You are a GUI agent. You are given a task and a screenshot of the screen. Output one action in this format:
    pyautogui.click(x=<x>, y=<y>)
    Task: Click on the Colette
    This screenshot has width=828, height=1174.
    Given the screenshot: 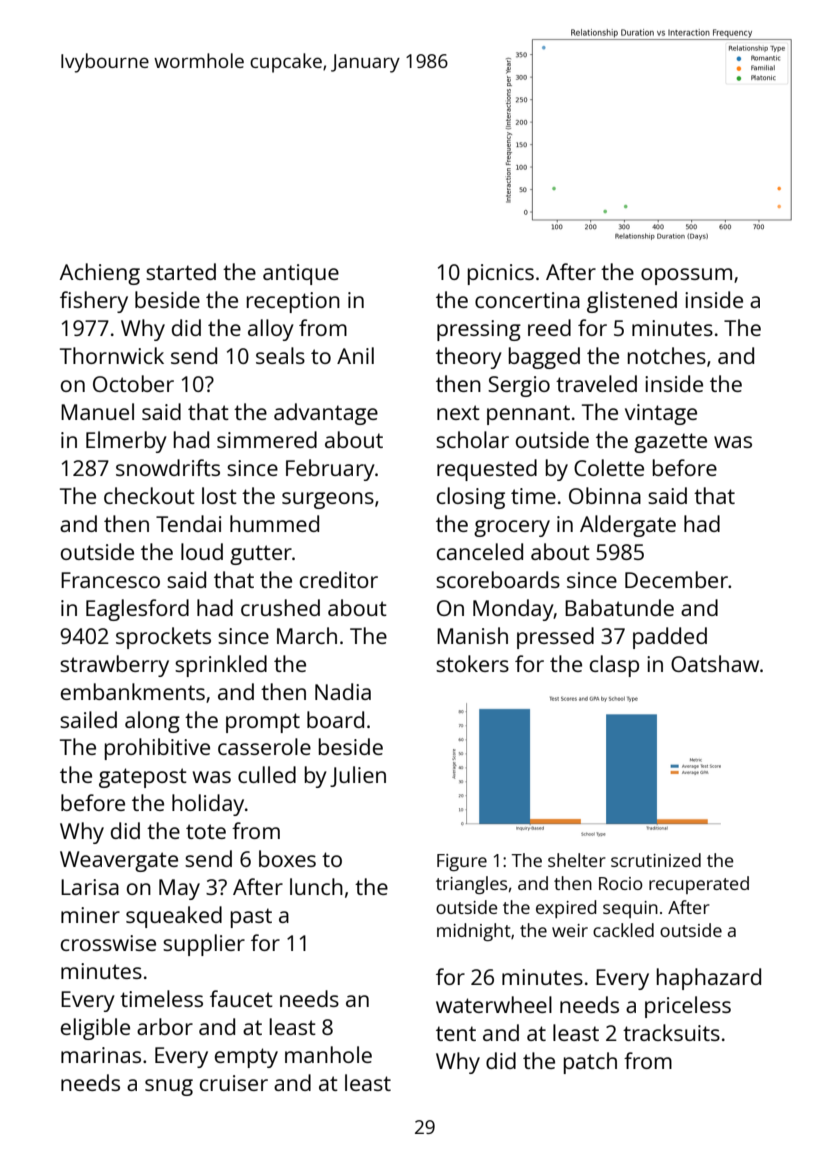 What is the action you would take?
    pyautogui.click(x=609, y=467)
